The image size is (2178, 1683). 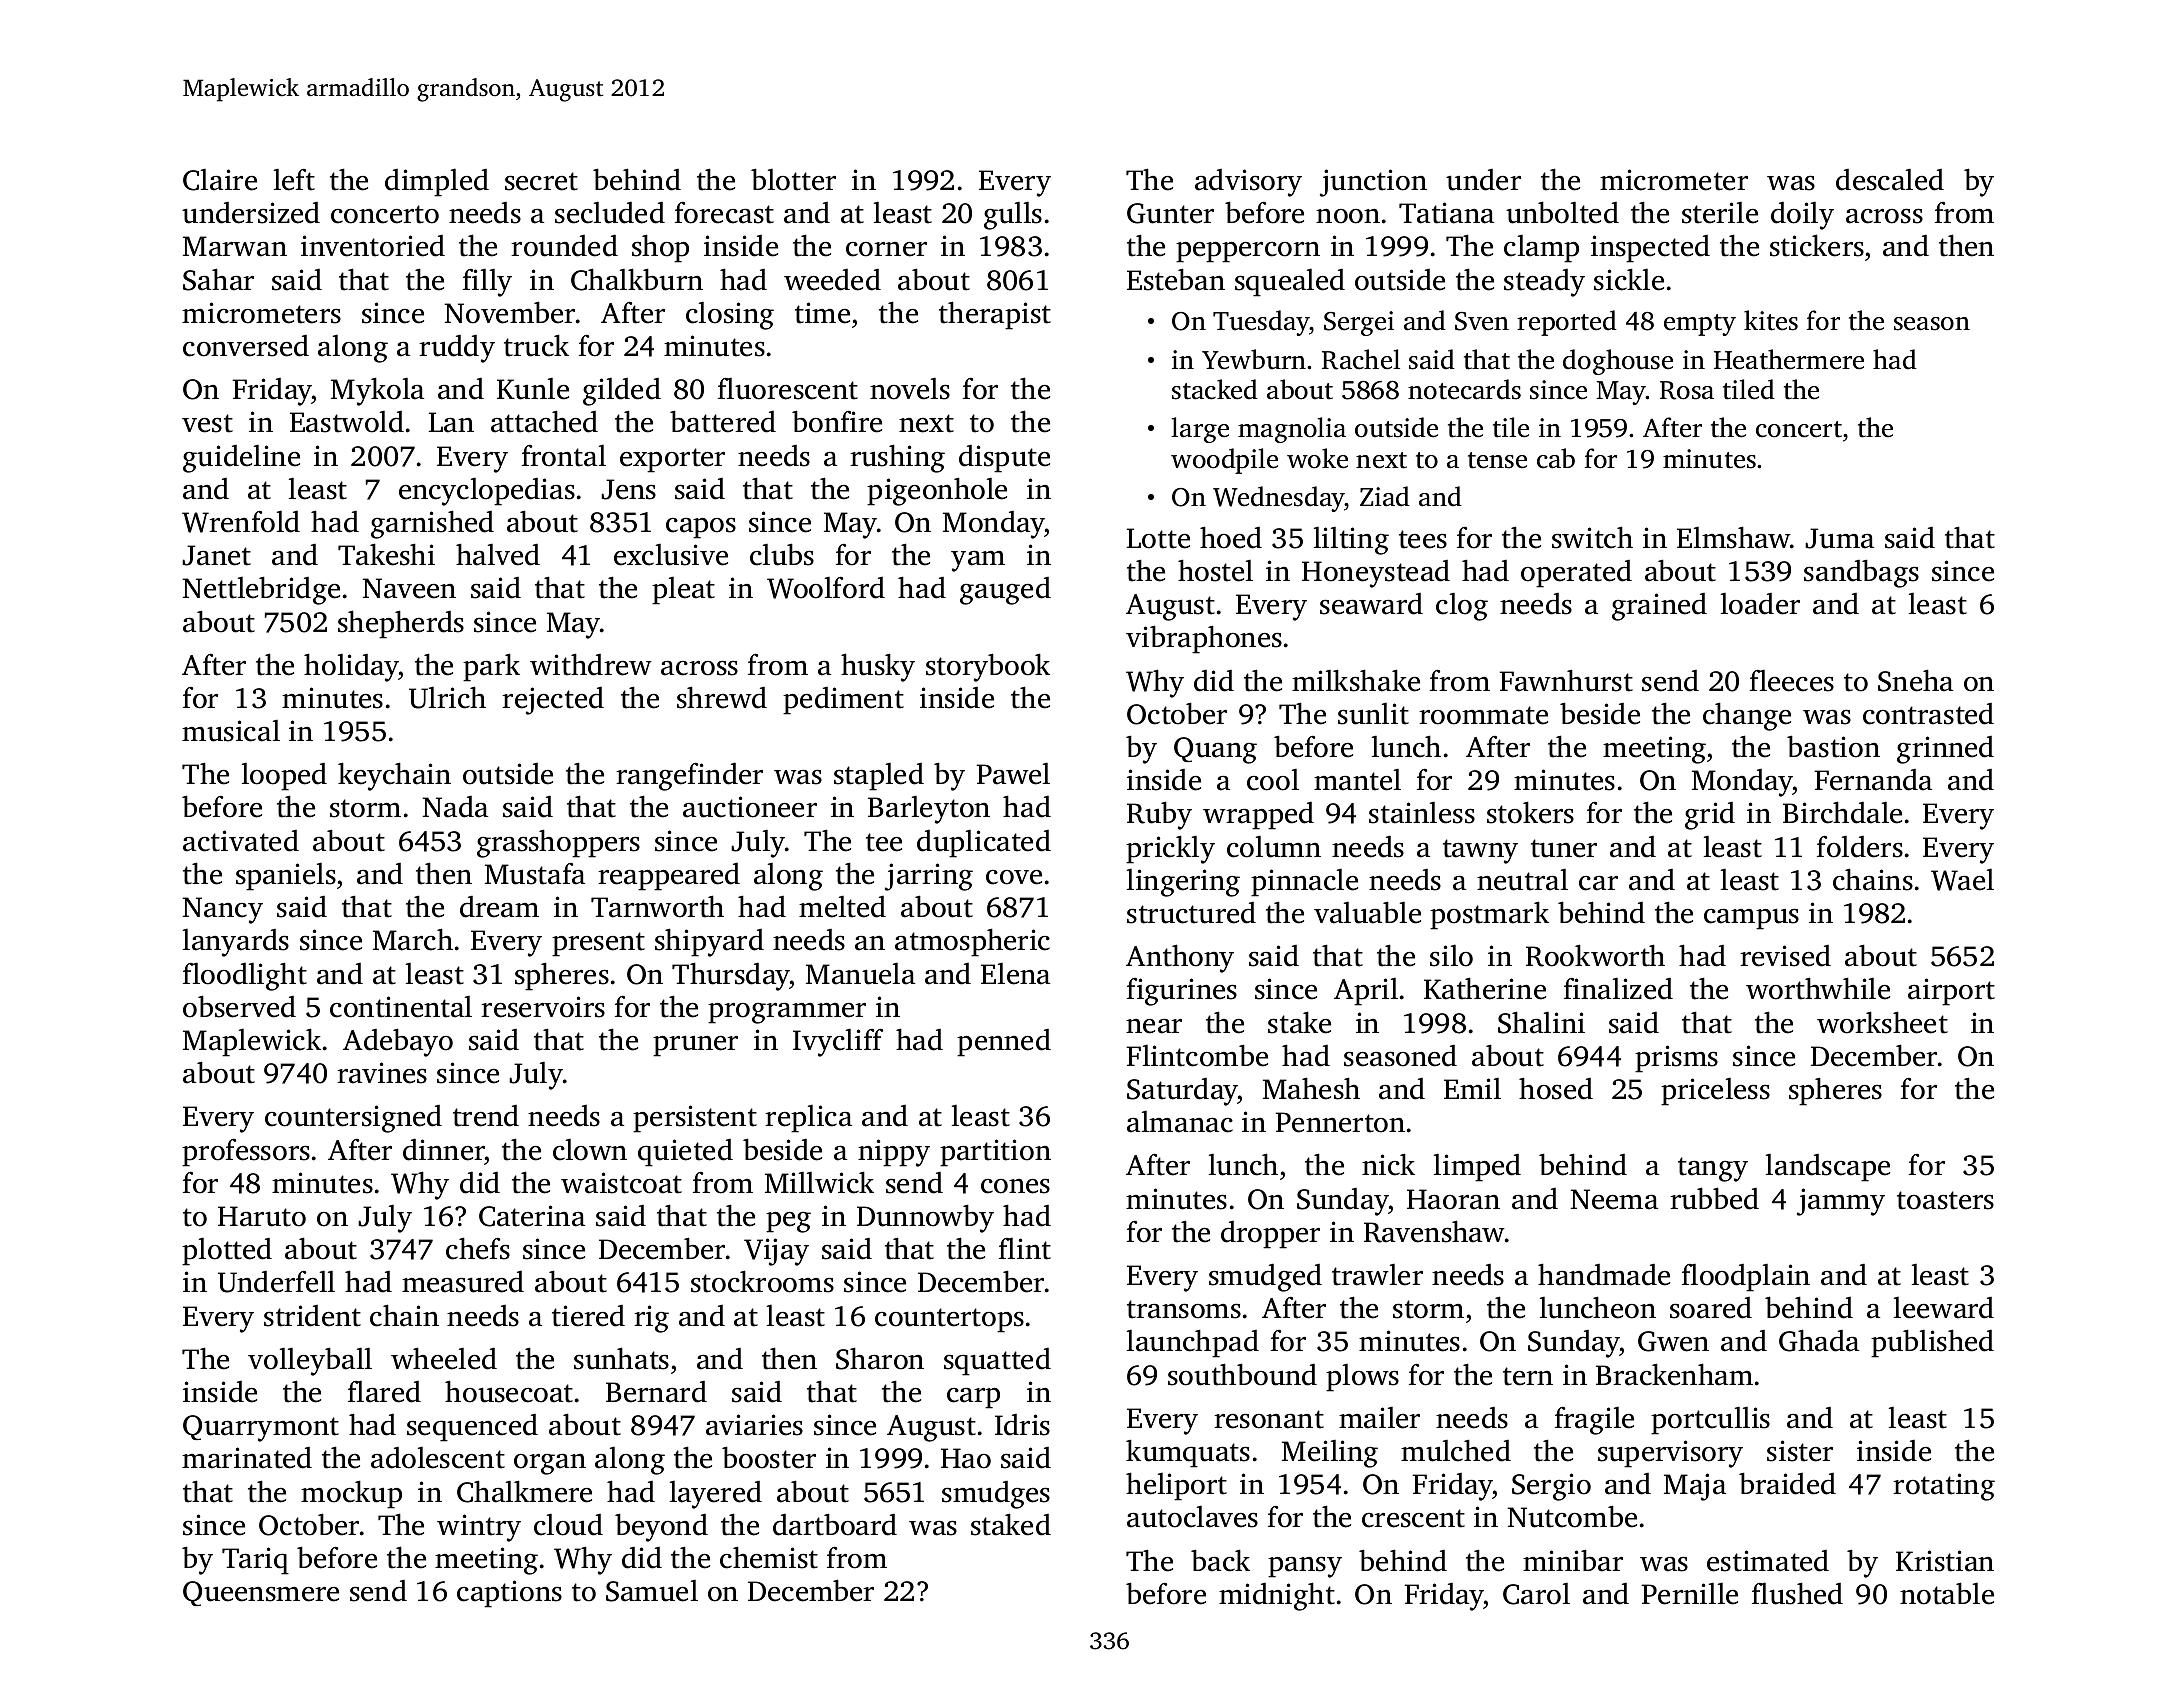 I want to click on novels, so click(x=910, y=388).
